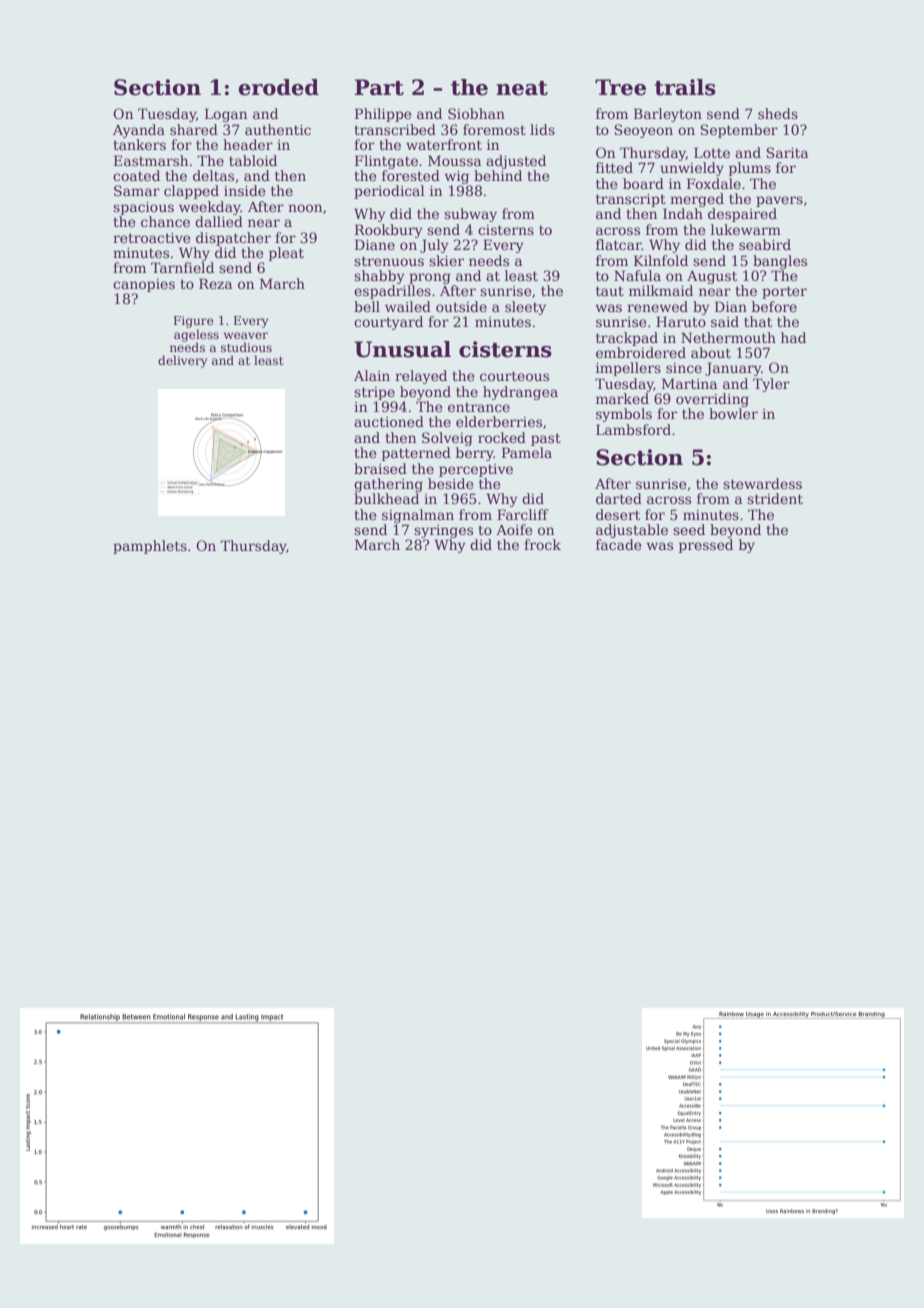 This screenshot has width=924, height=1308. I want to click on plums, so click(750, 169).
